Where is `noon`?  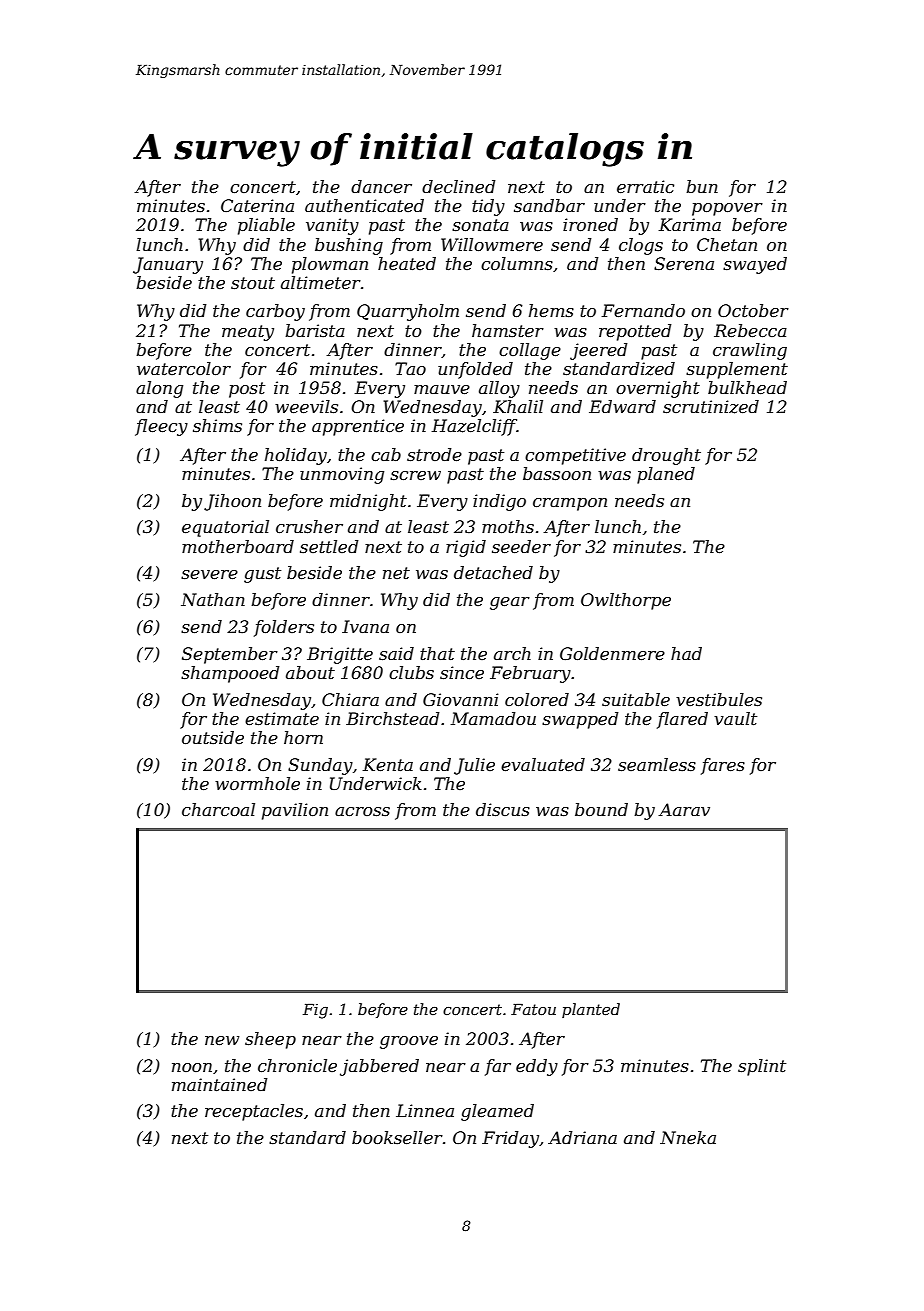
noon is located at coordinates (192, 1067).
